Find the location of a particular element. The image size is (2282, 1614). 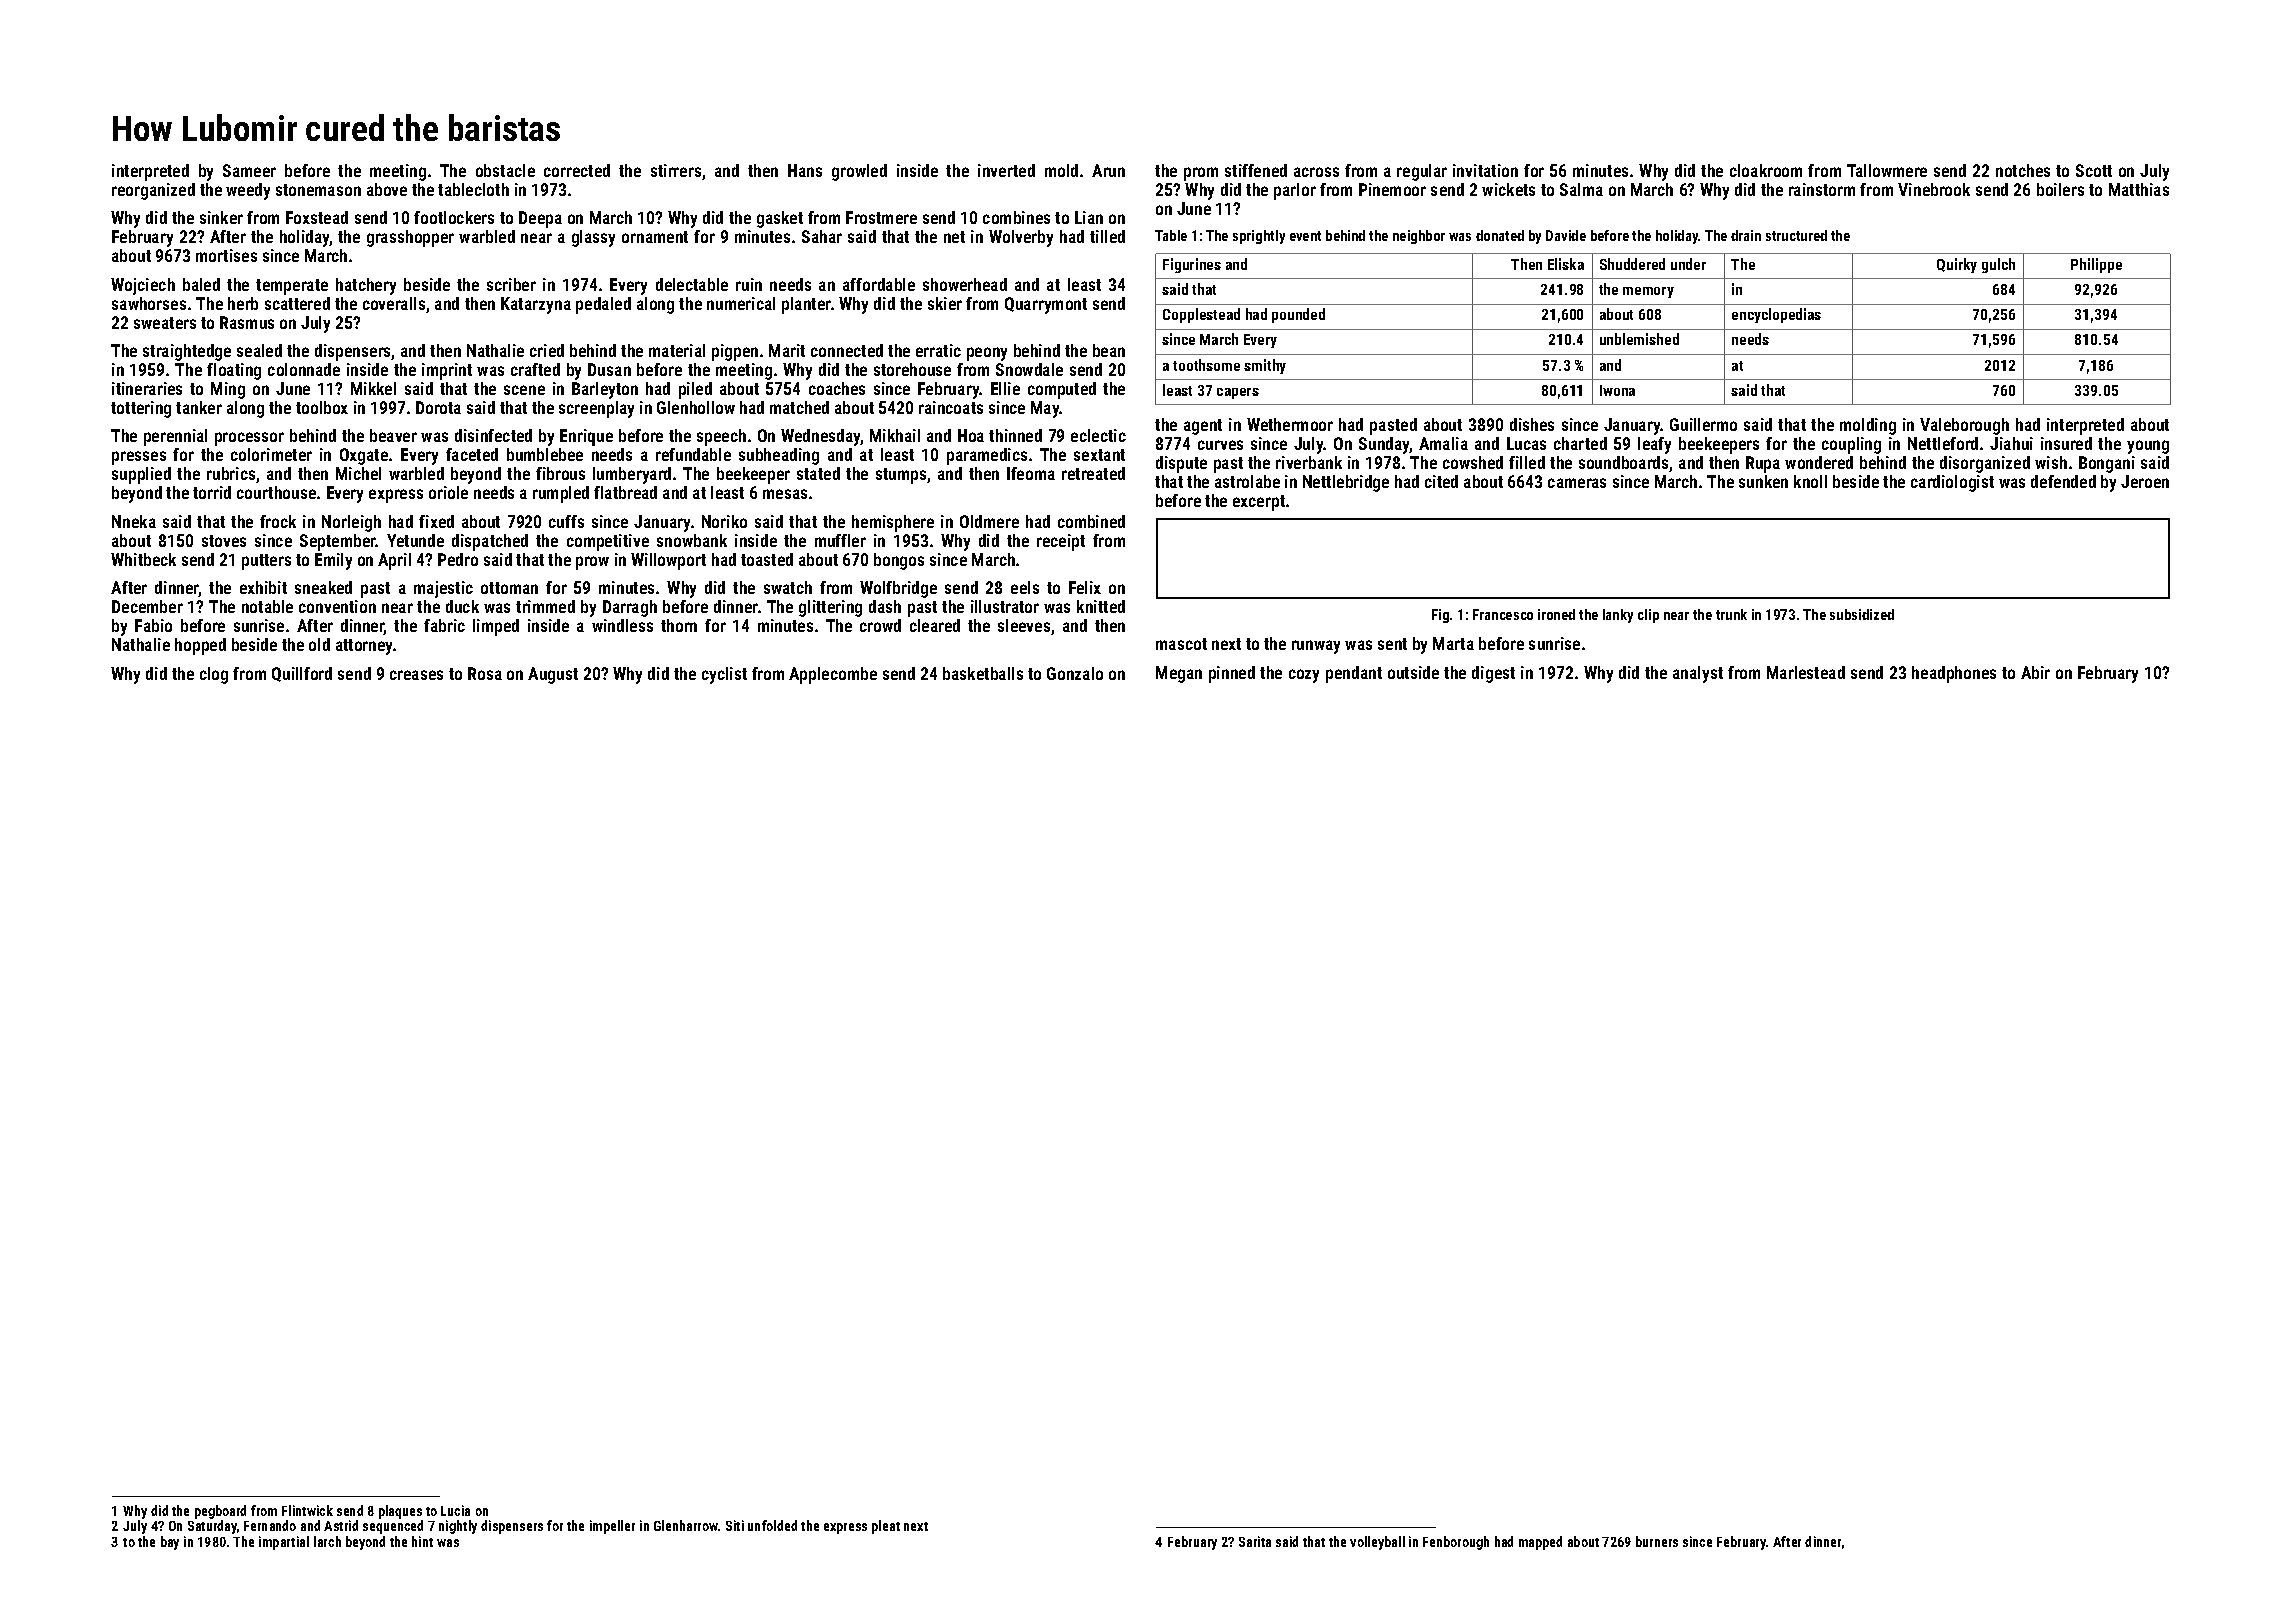

pegboard is located at coordinates (220, 1512).
